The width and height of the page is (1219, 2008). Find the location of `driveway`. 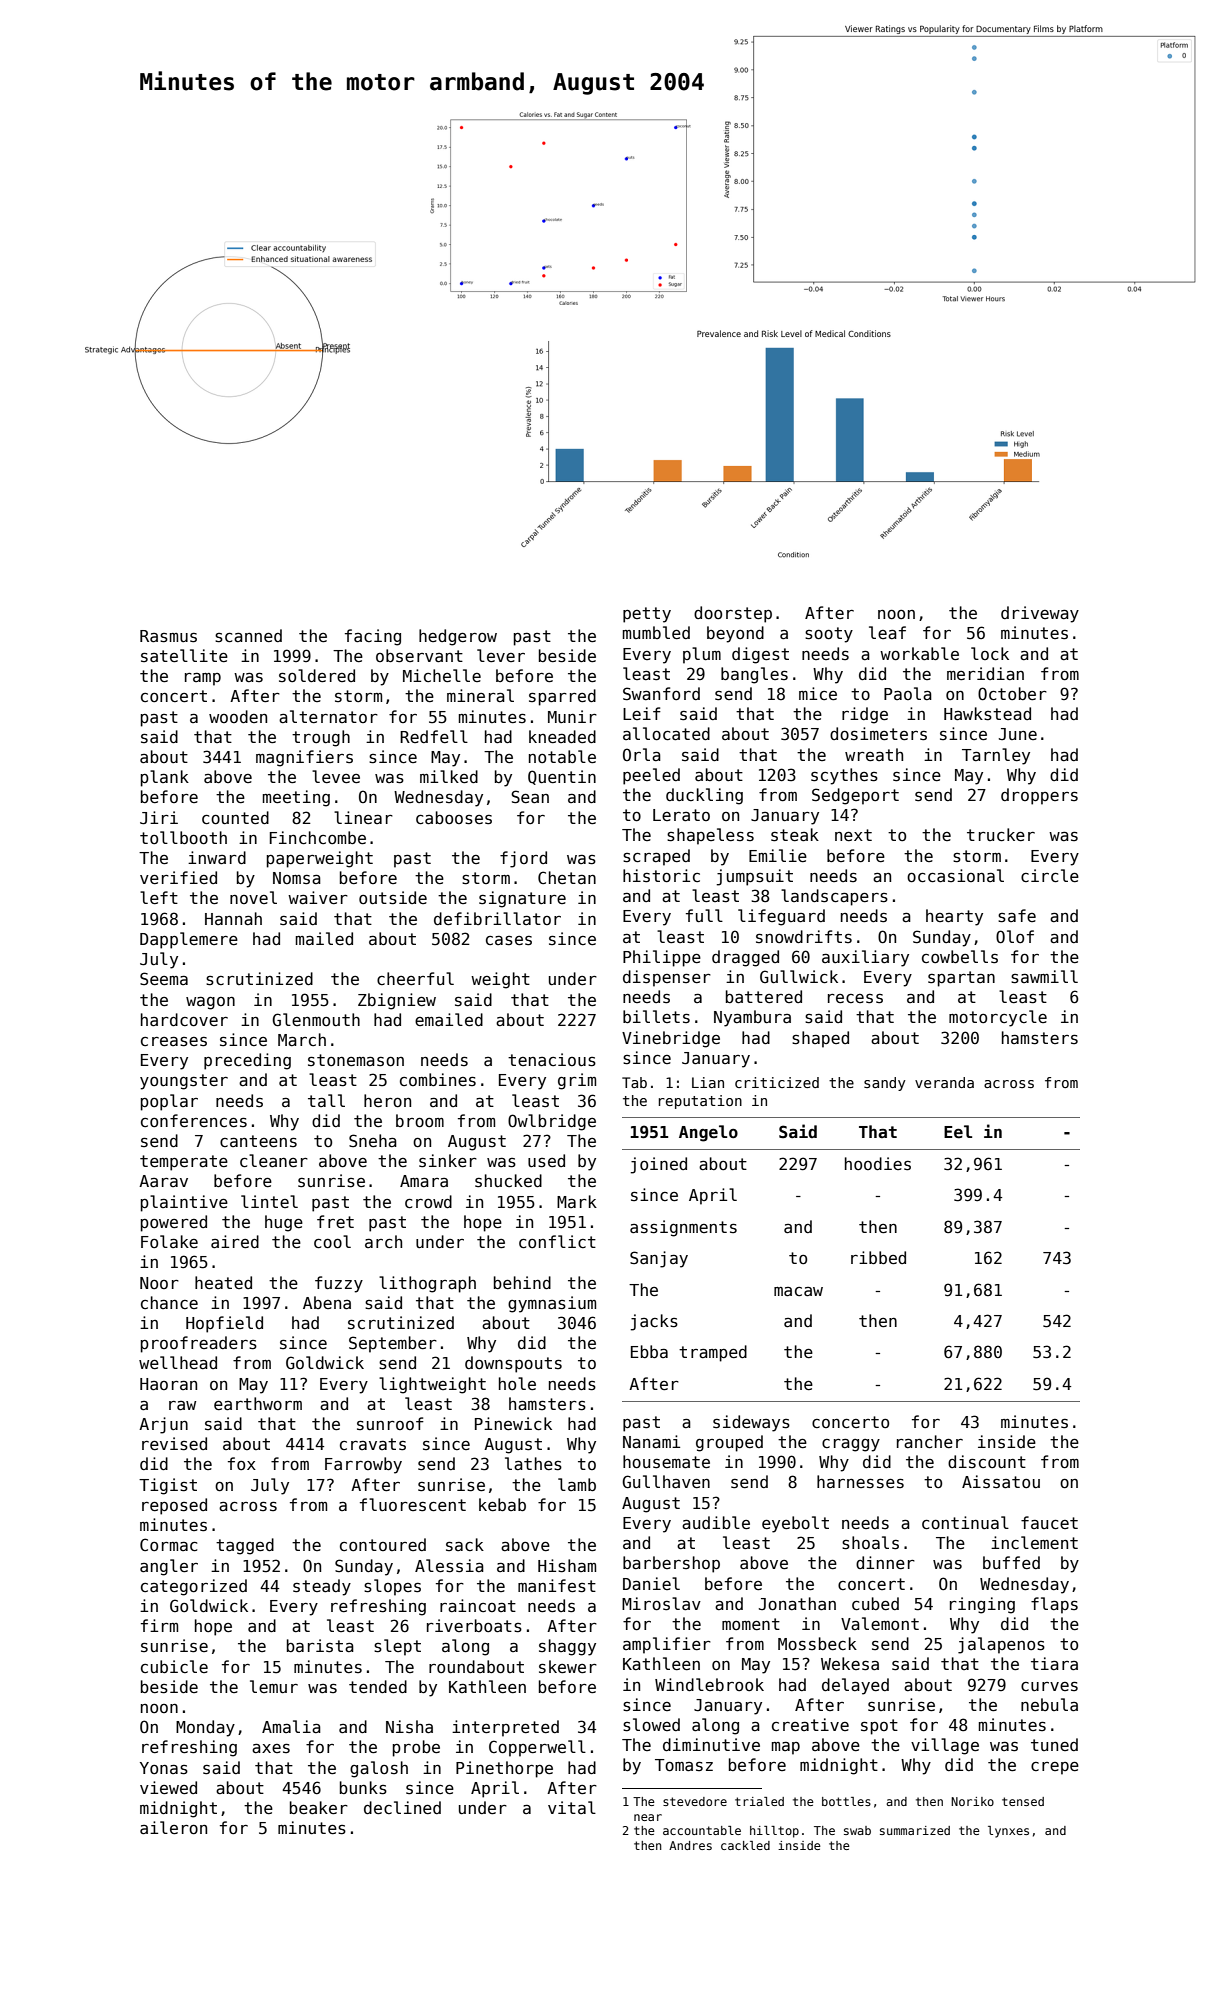

driveway is located at coordinates (1040, 614).
